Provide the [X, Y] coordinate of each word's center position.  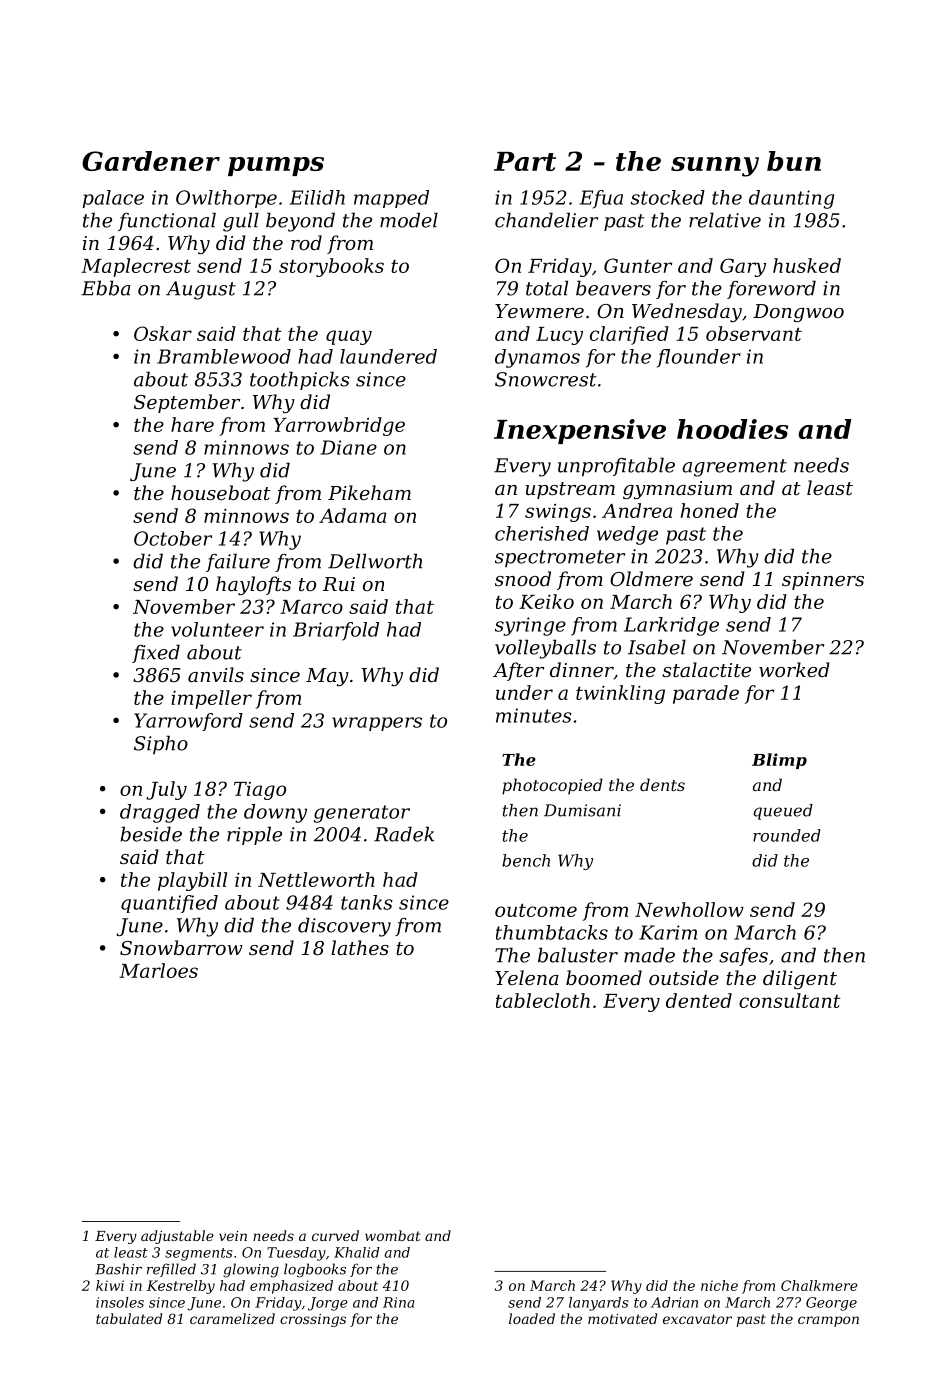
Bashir [118, 1269]
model [409, 220]
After [518, 671]
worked [794, 669]
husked [807, 265]
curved [335, 1235]
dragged [160, 813]
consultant [790, 1000]
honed [710, 510]
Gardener [151, 161]
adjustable [177, 1237]
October [173, 538]
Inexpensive [580, 431]
